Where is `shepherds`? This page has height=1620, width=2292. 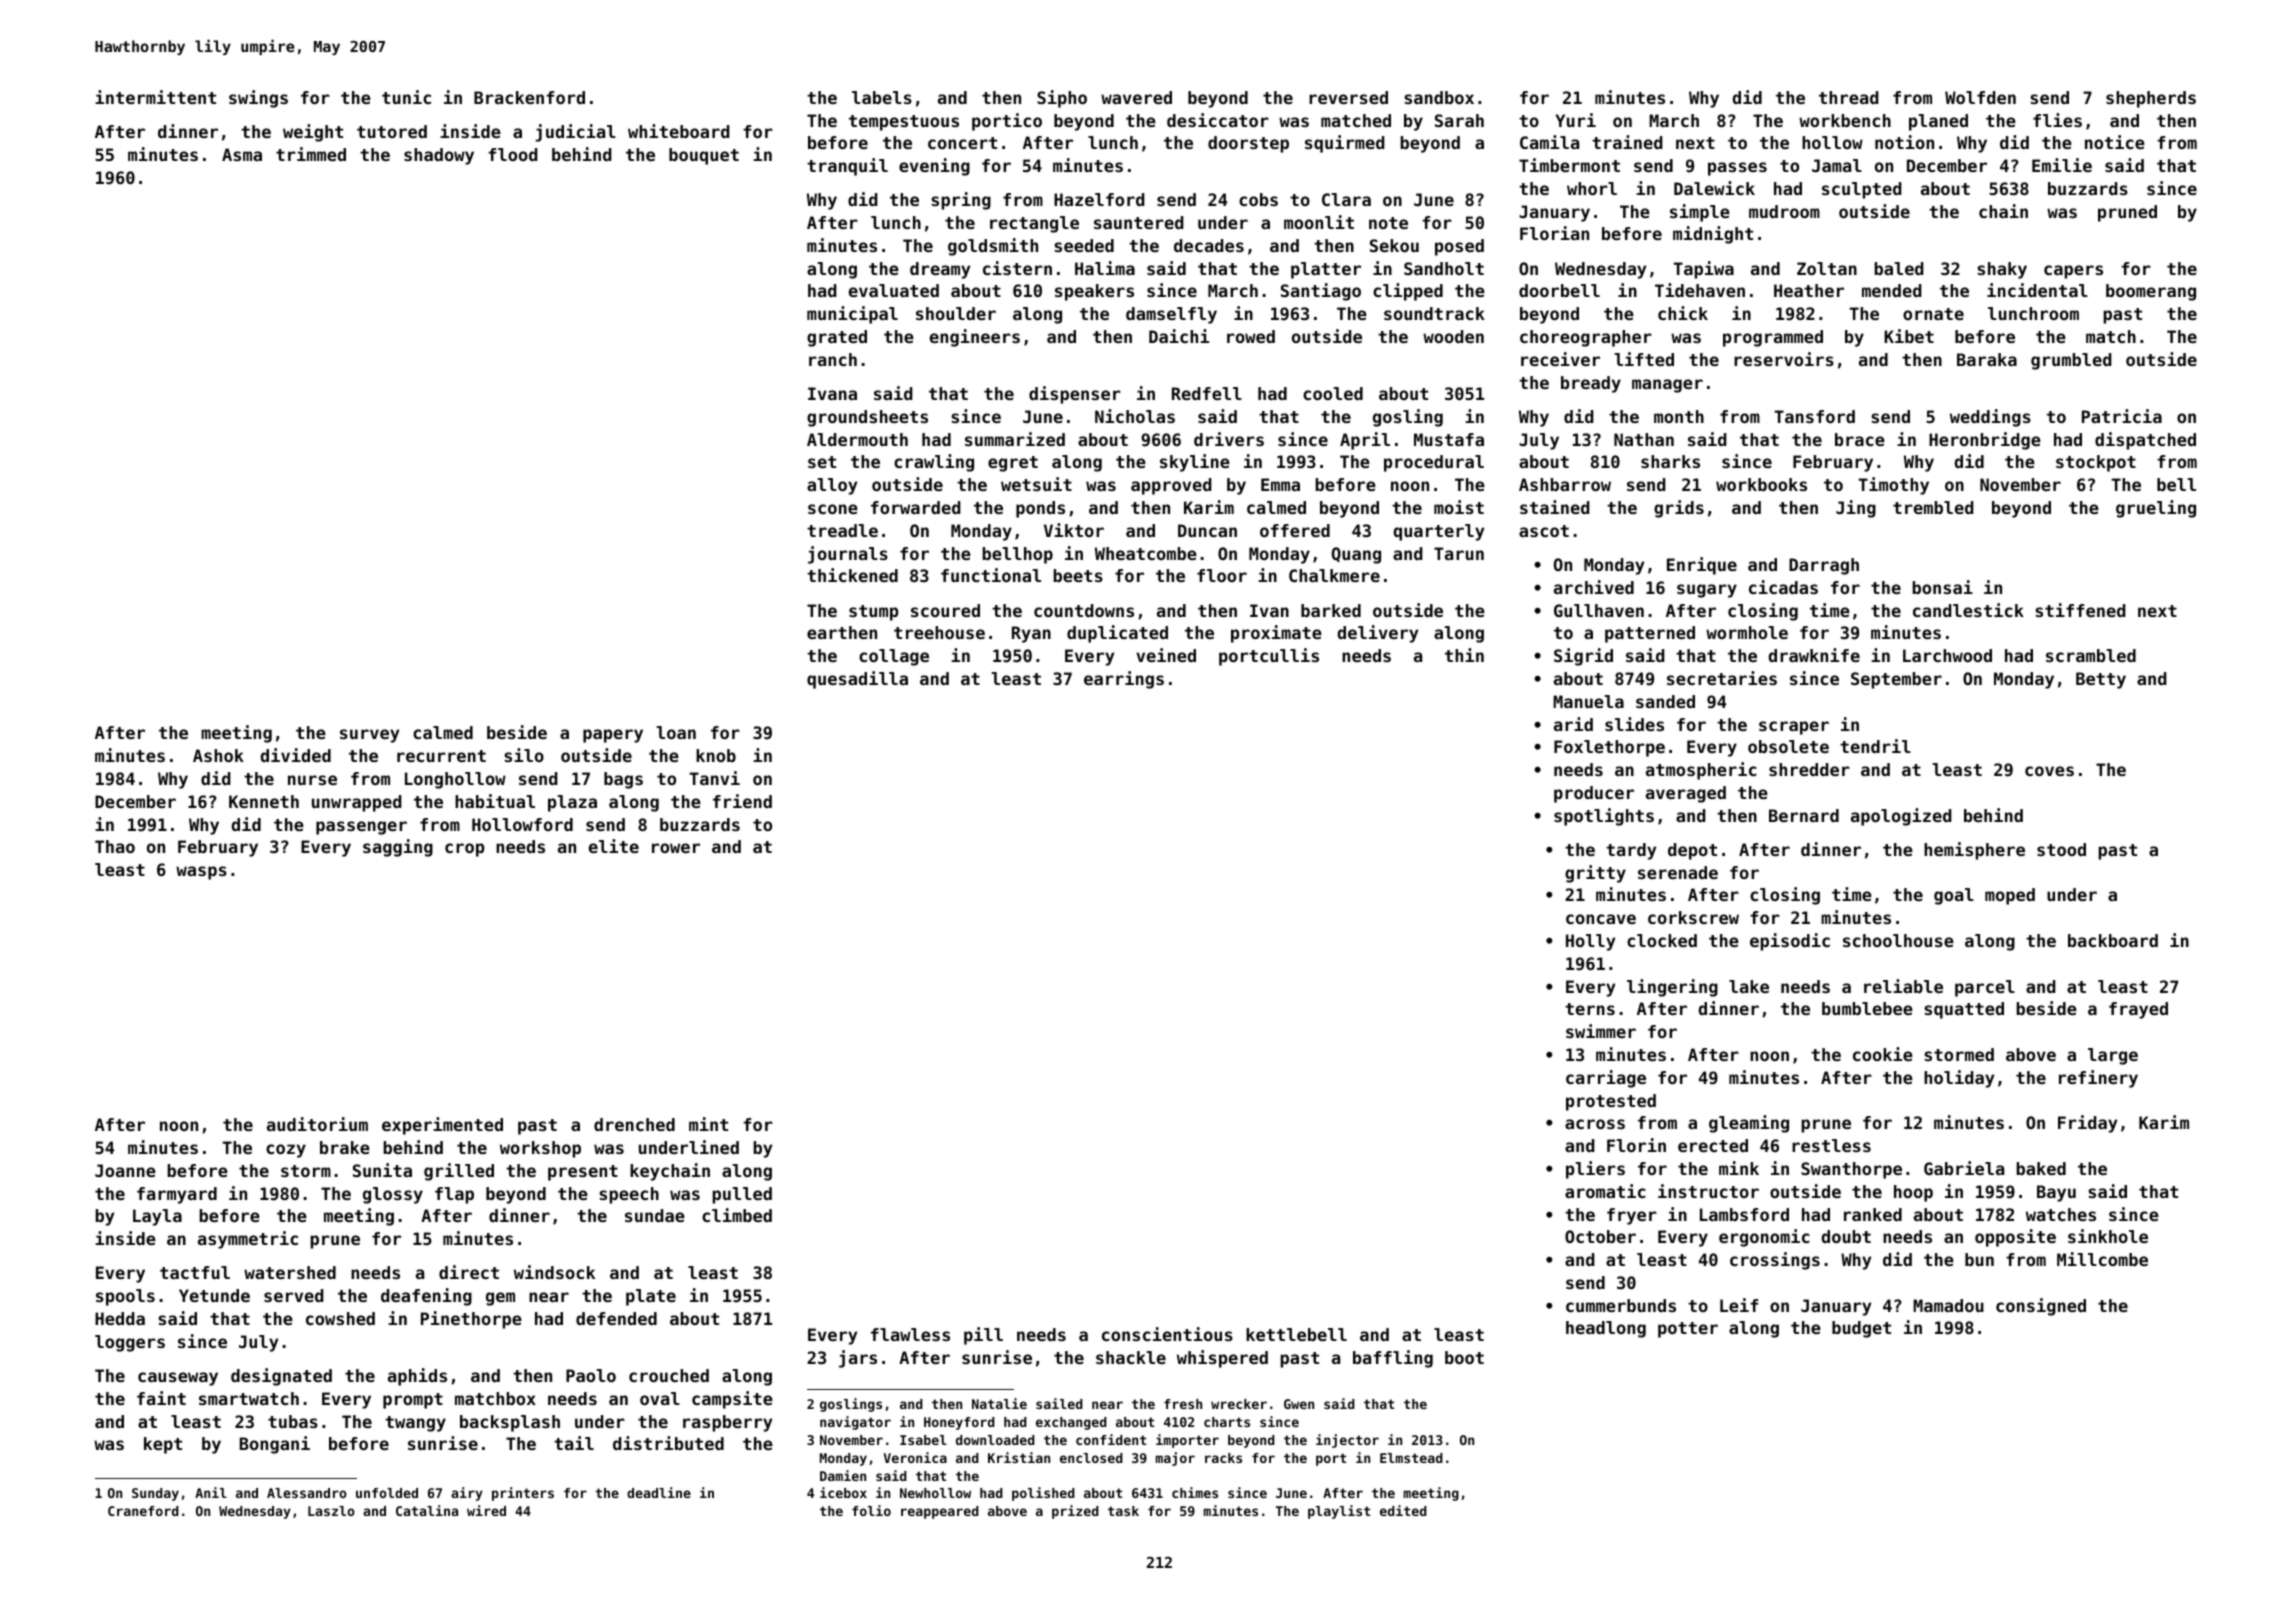 shepherds is located at coordinates (2151, 99).
